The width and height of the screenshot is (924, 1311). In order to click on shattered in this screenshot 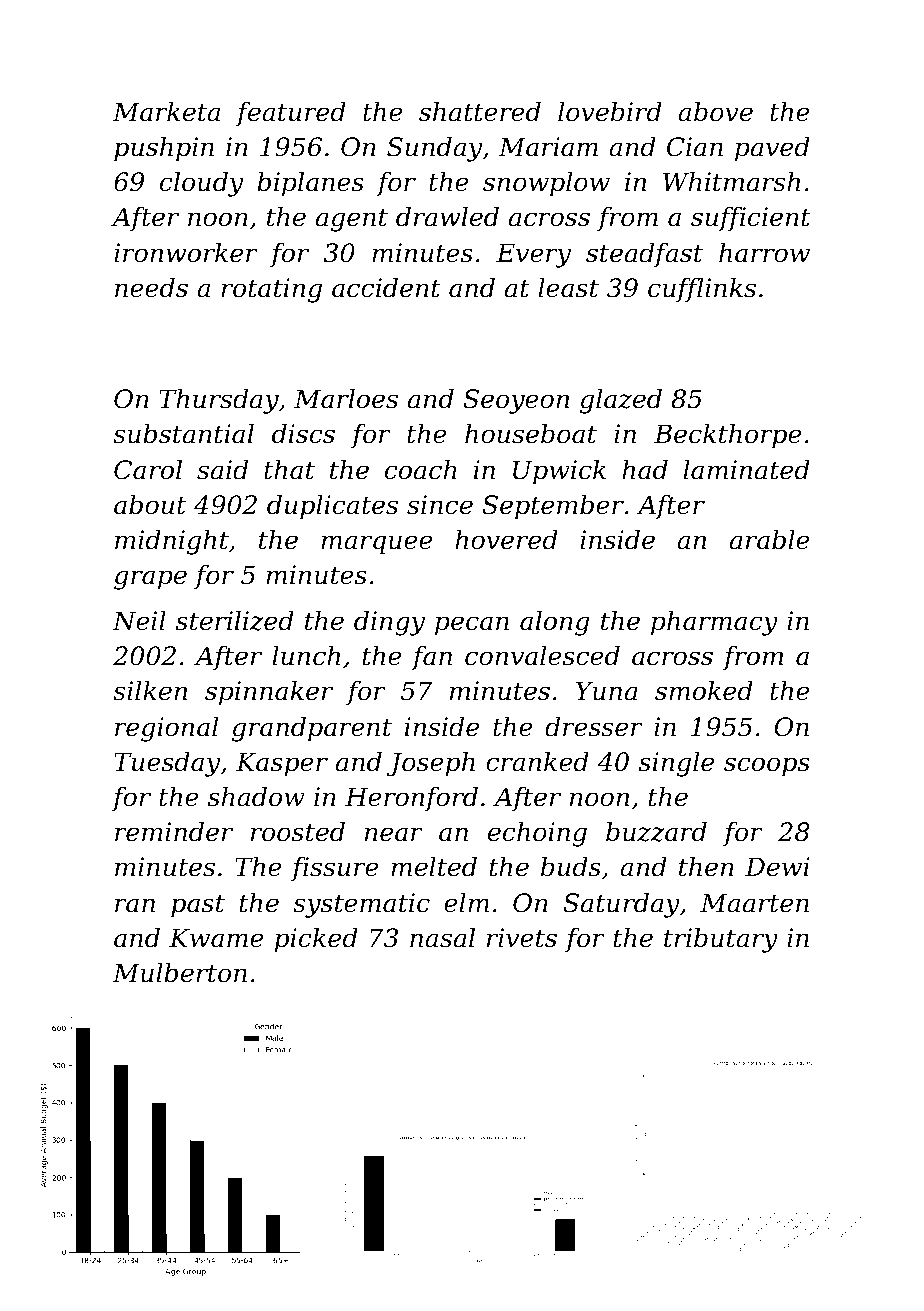, I will do `click(480, 111)`.
